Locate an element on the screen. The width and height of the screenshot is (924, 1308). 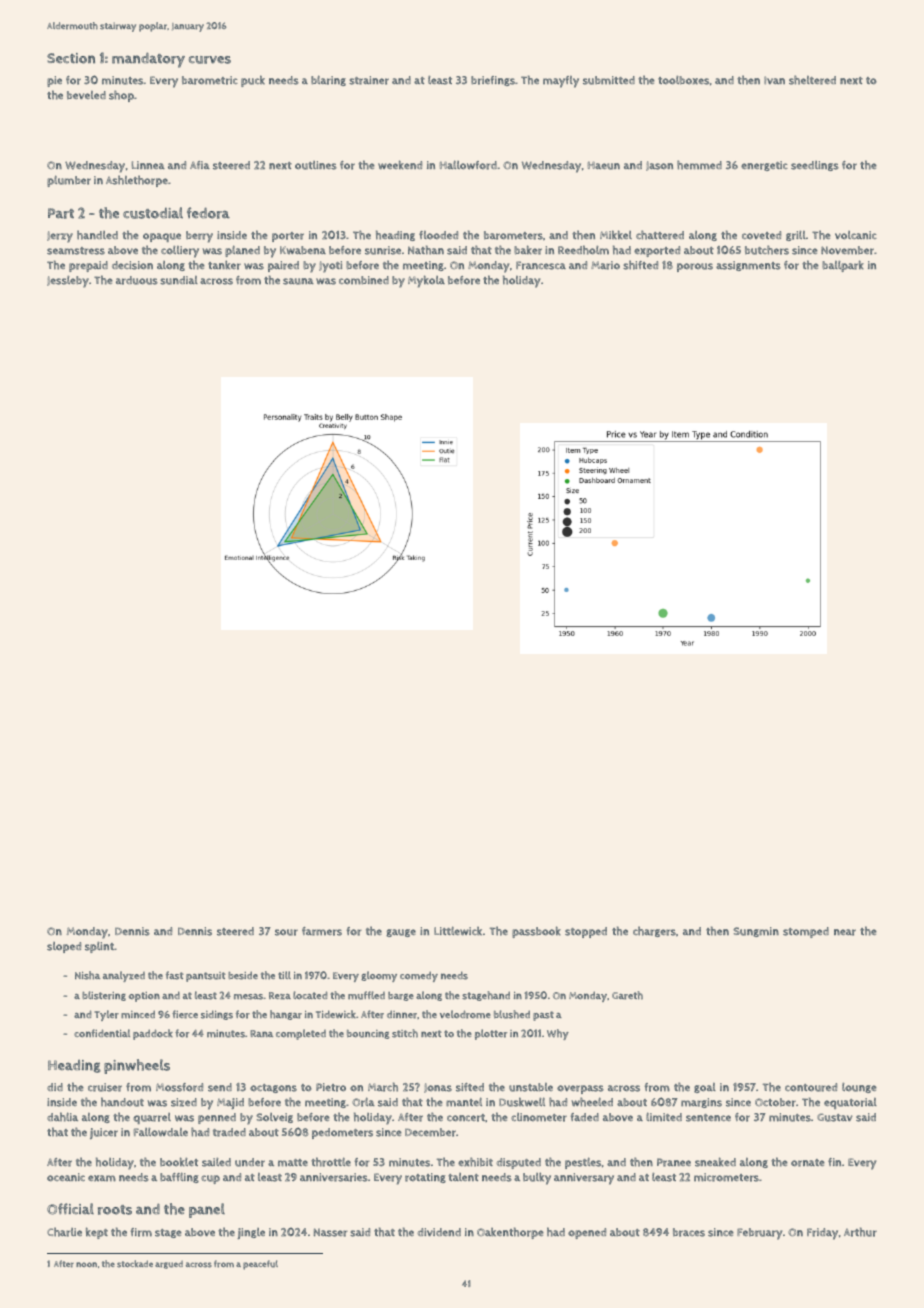
volcanic is located at coordinates (856, 235).
